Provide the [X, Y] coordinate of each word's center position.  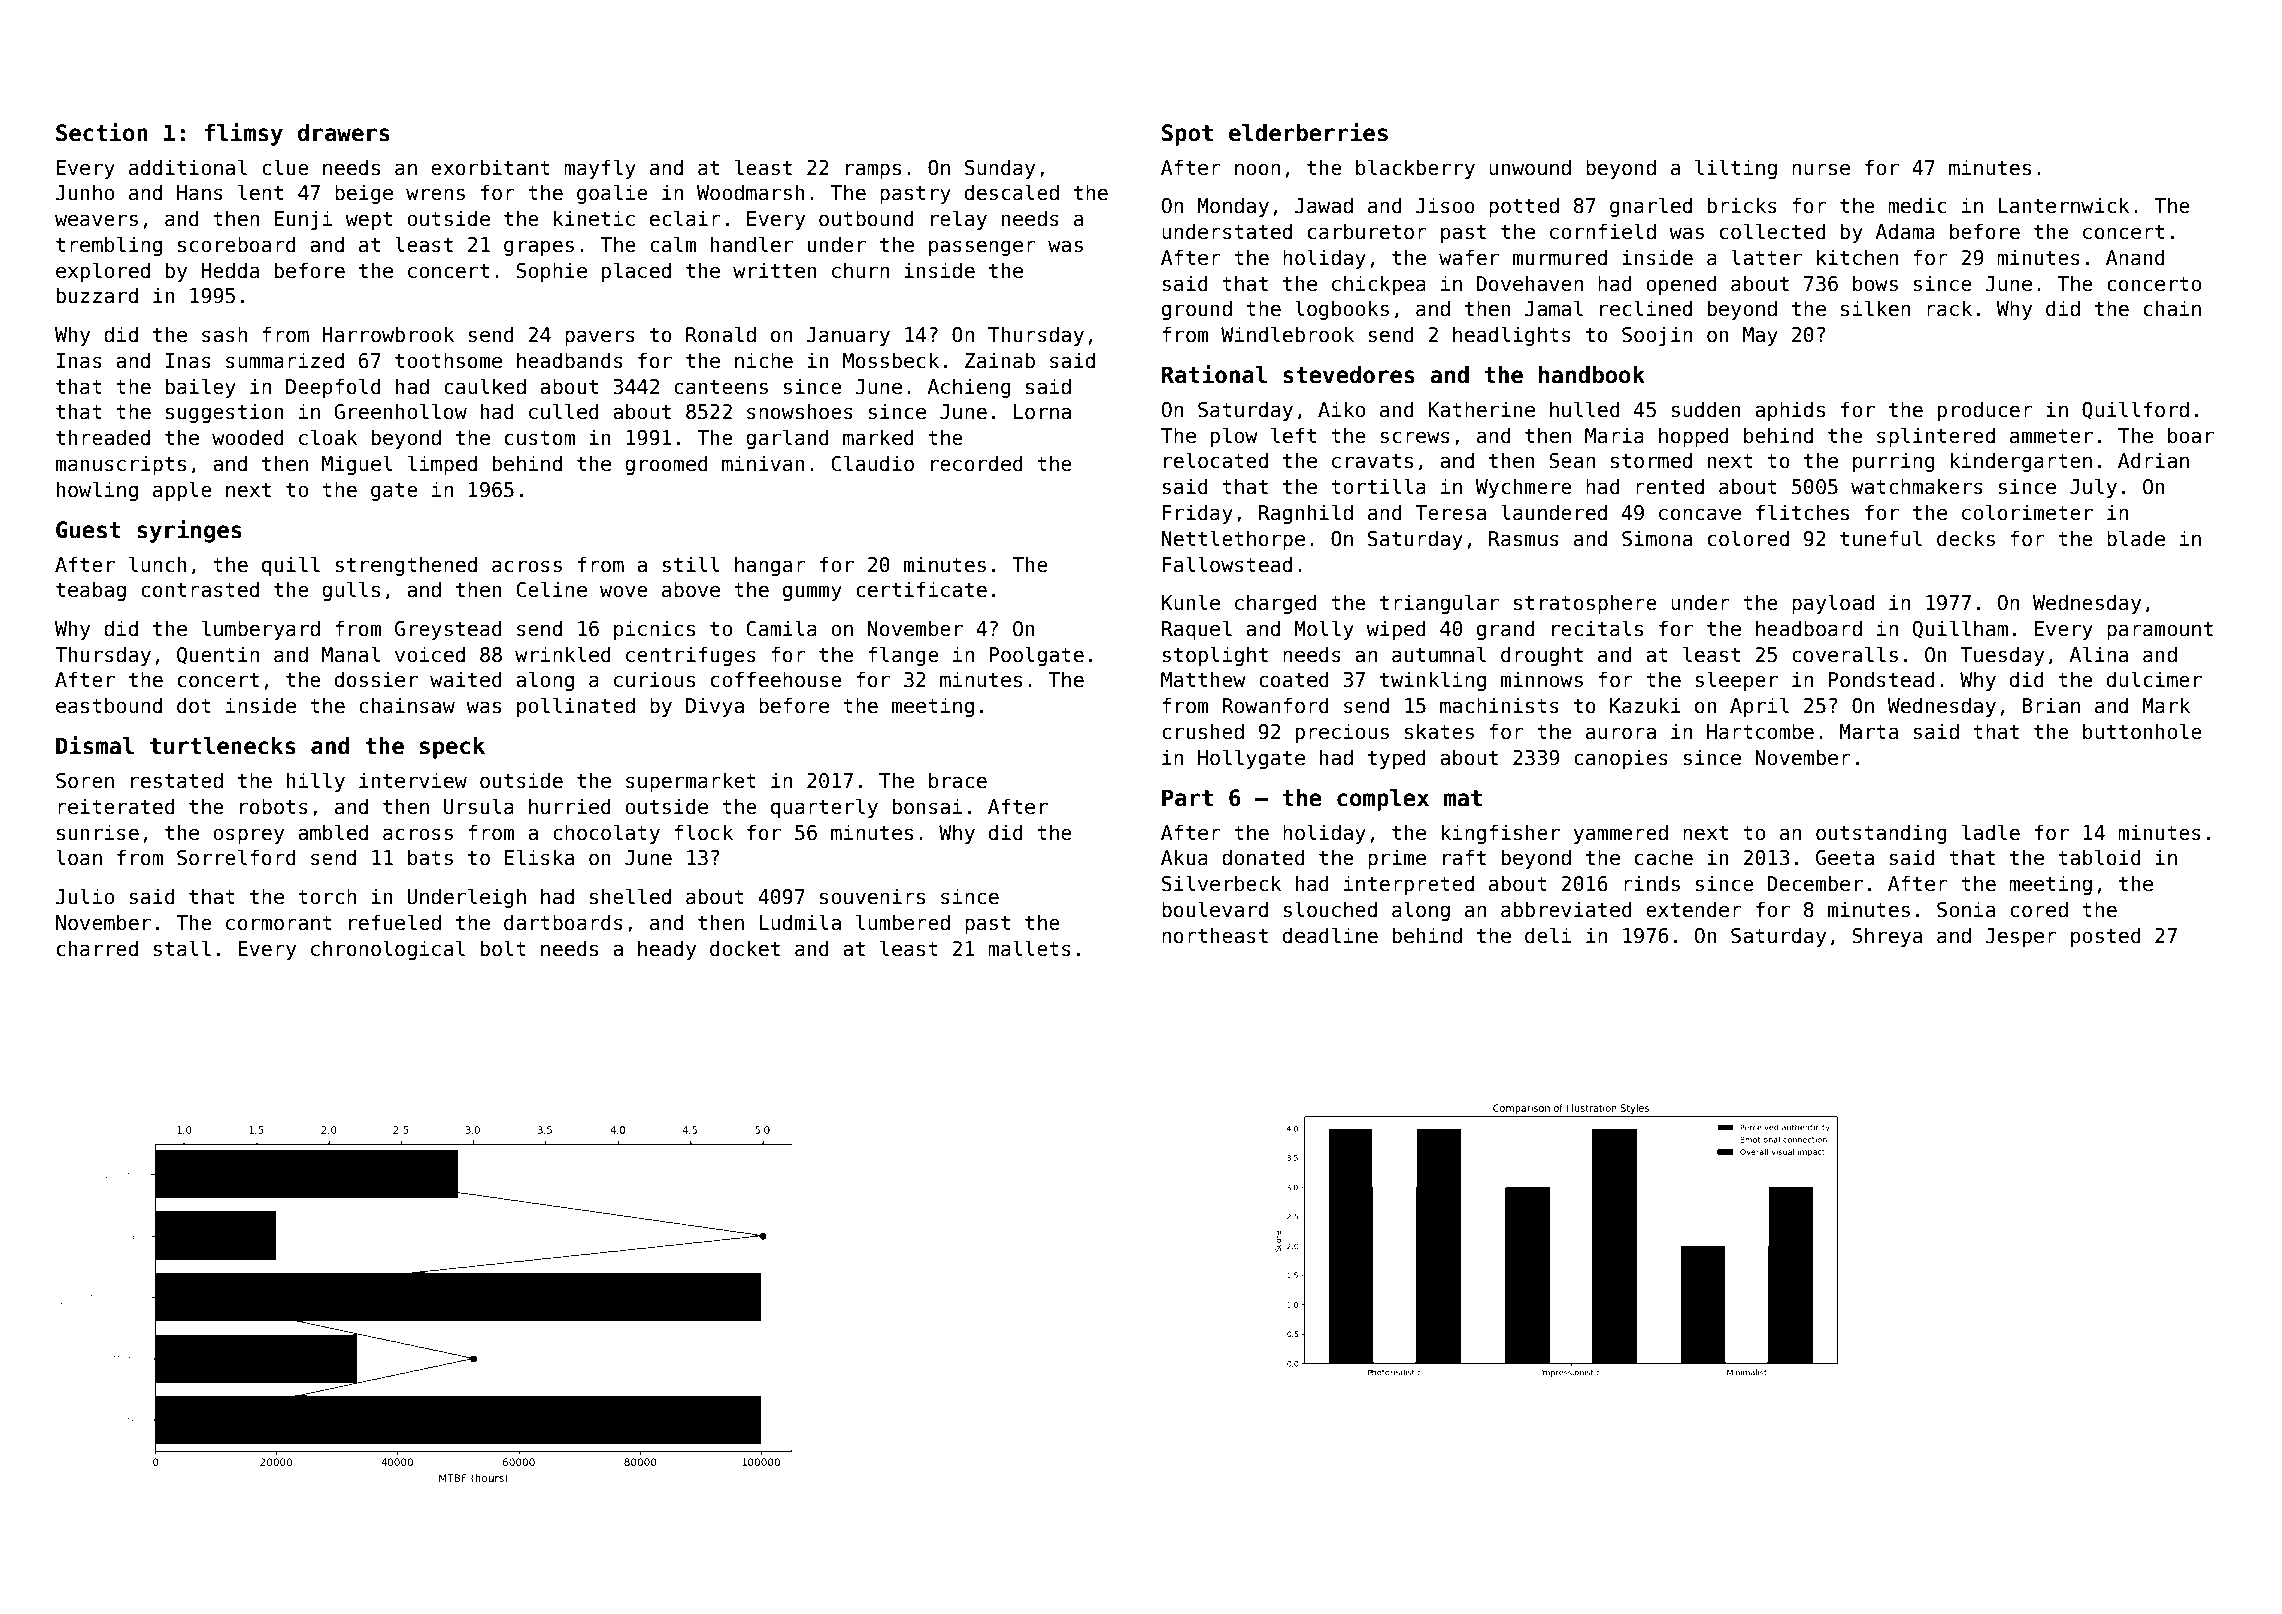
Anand [2135, 257]
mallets [1029, 948]
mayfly [600, 169]
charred [97, 948]
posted [2106, 937]
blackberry [1415, 169]
